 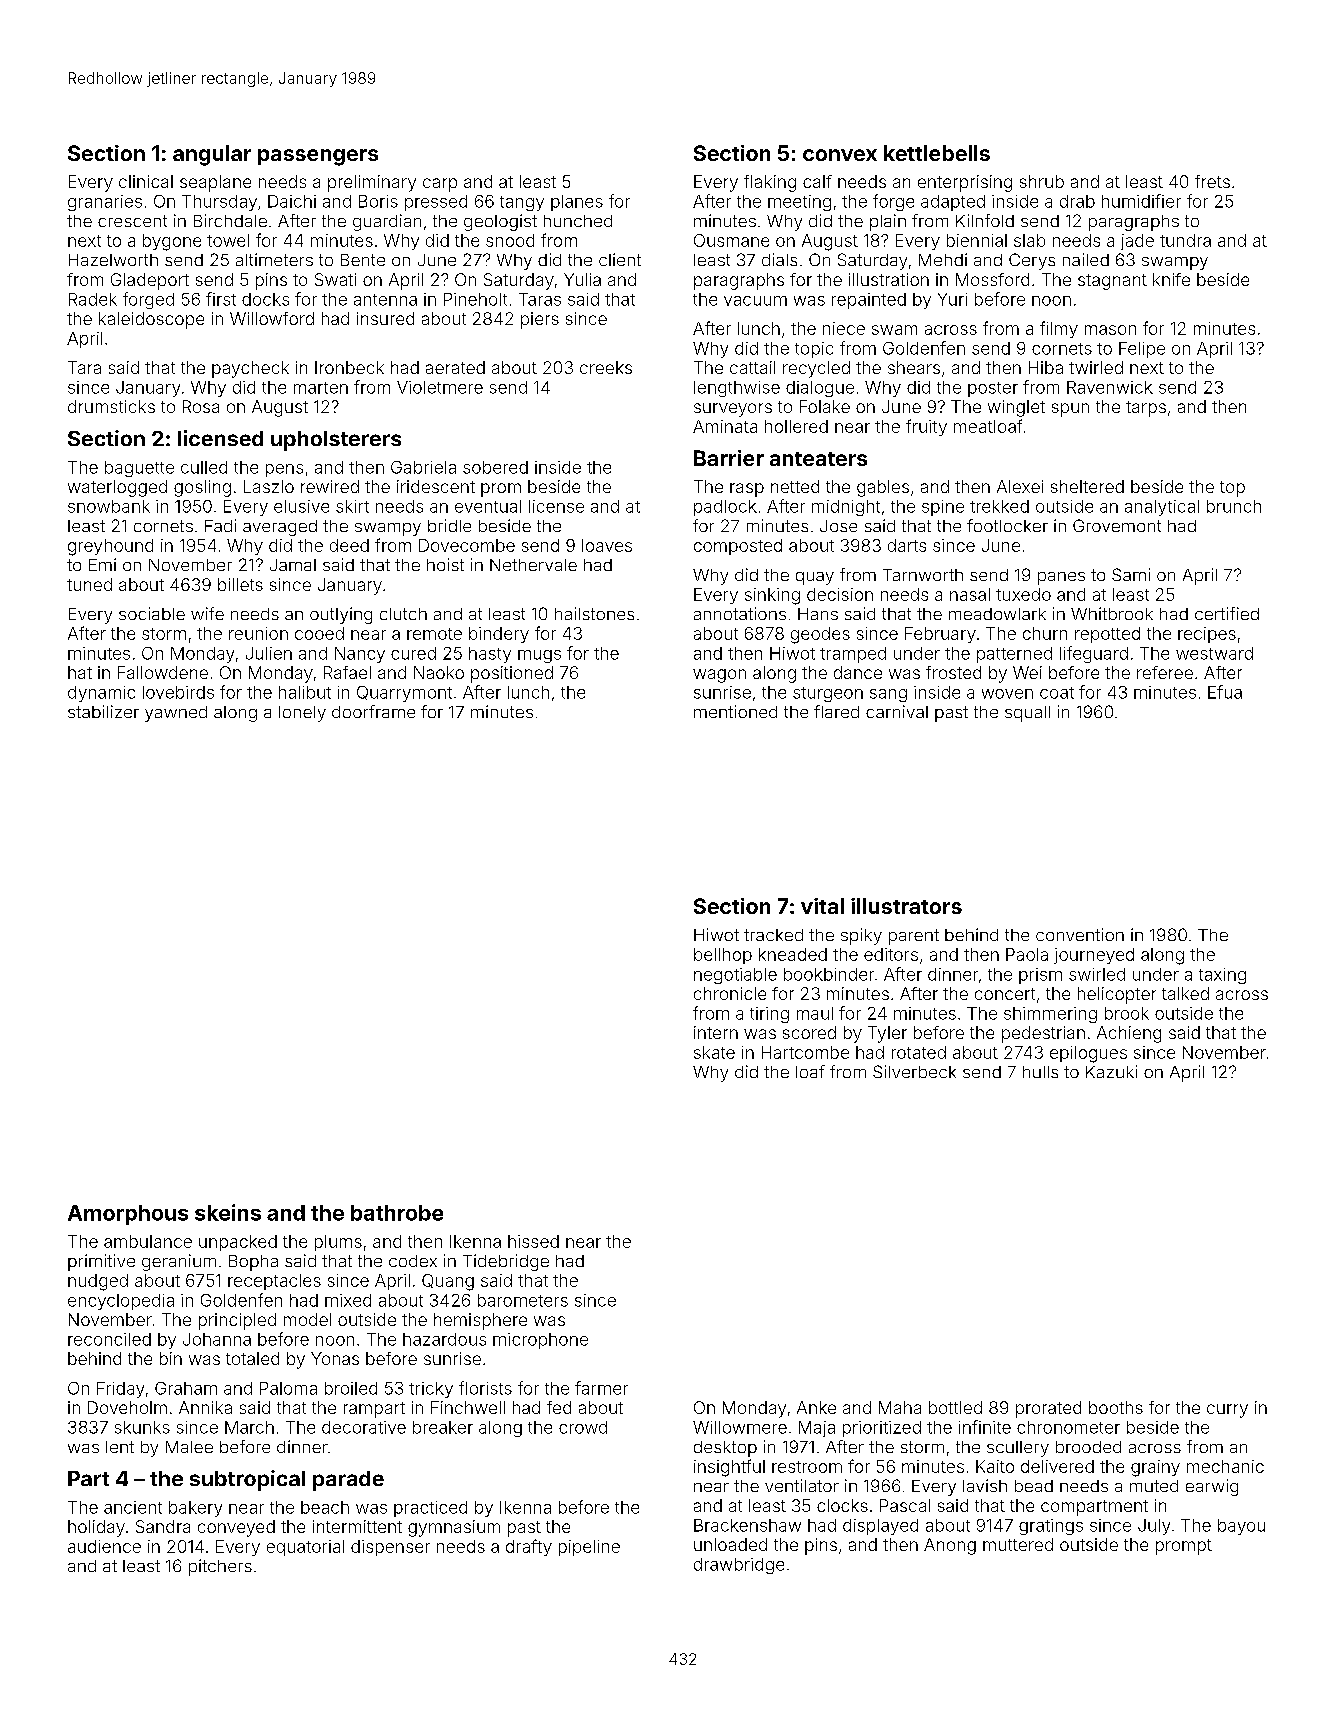 What do you see at coordinates (1080, 934) in the screenshot?
I see `convention` at bounding box center [1080, 934].
